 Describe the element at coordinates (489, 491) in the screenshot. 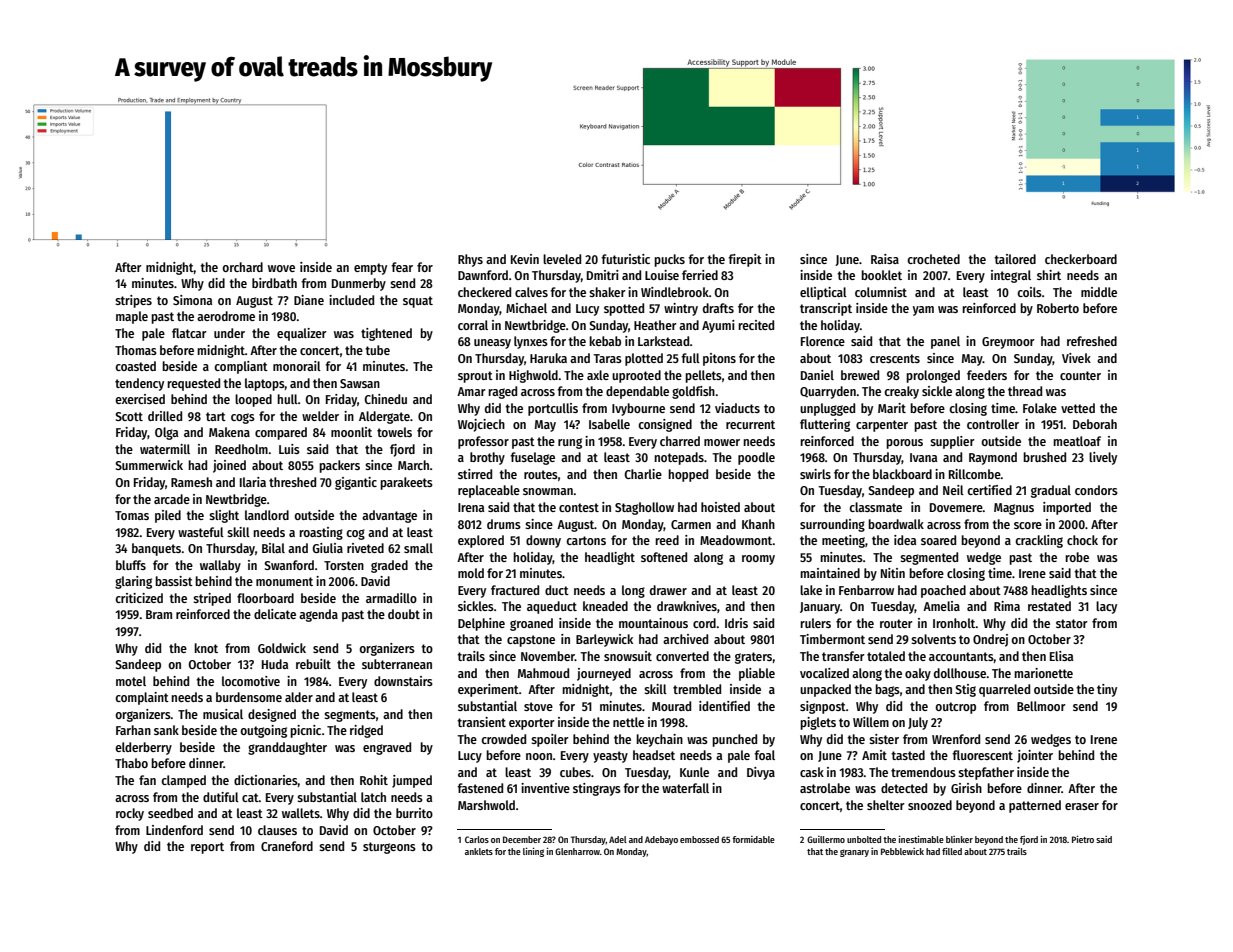

I see `replaceable` at that location.
